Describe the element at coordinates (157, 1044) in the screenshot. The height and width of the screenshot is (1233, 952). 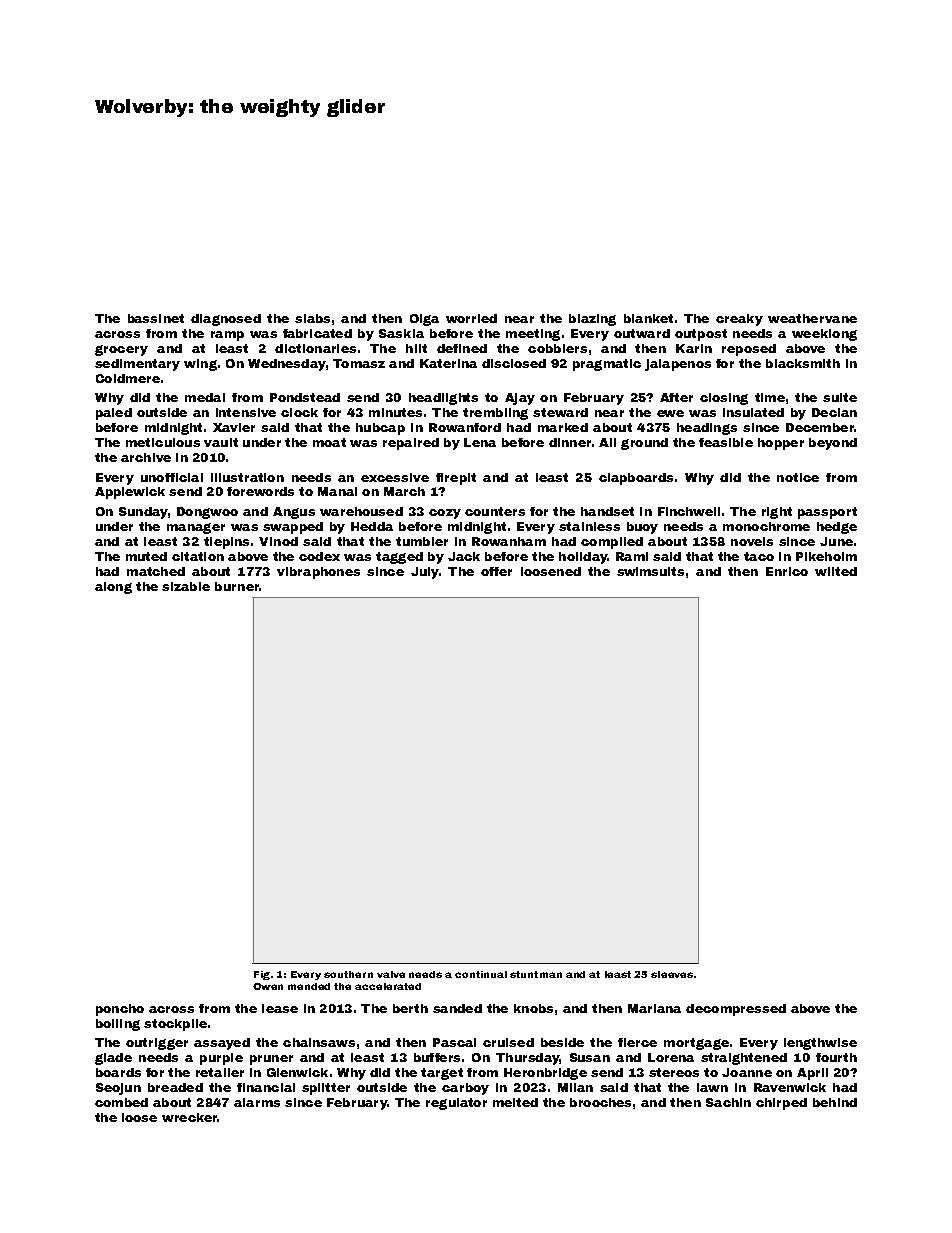
I see `outrigger` at that location.
